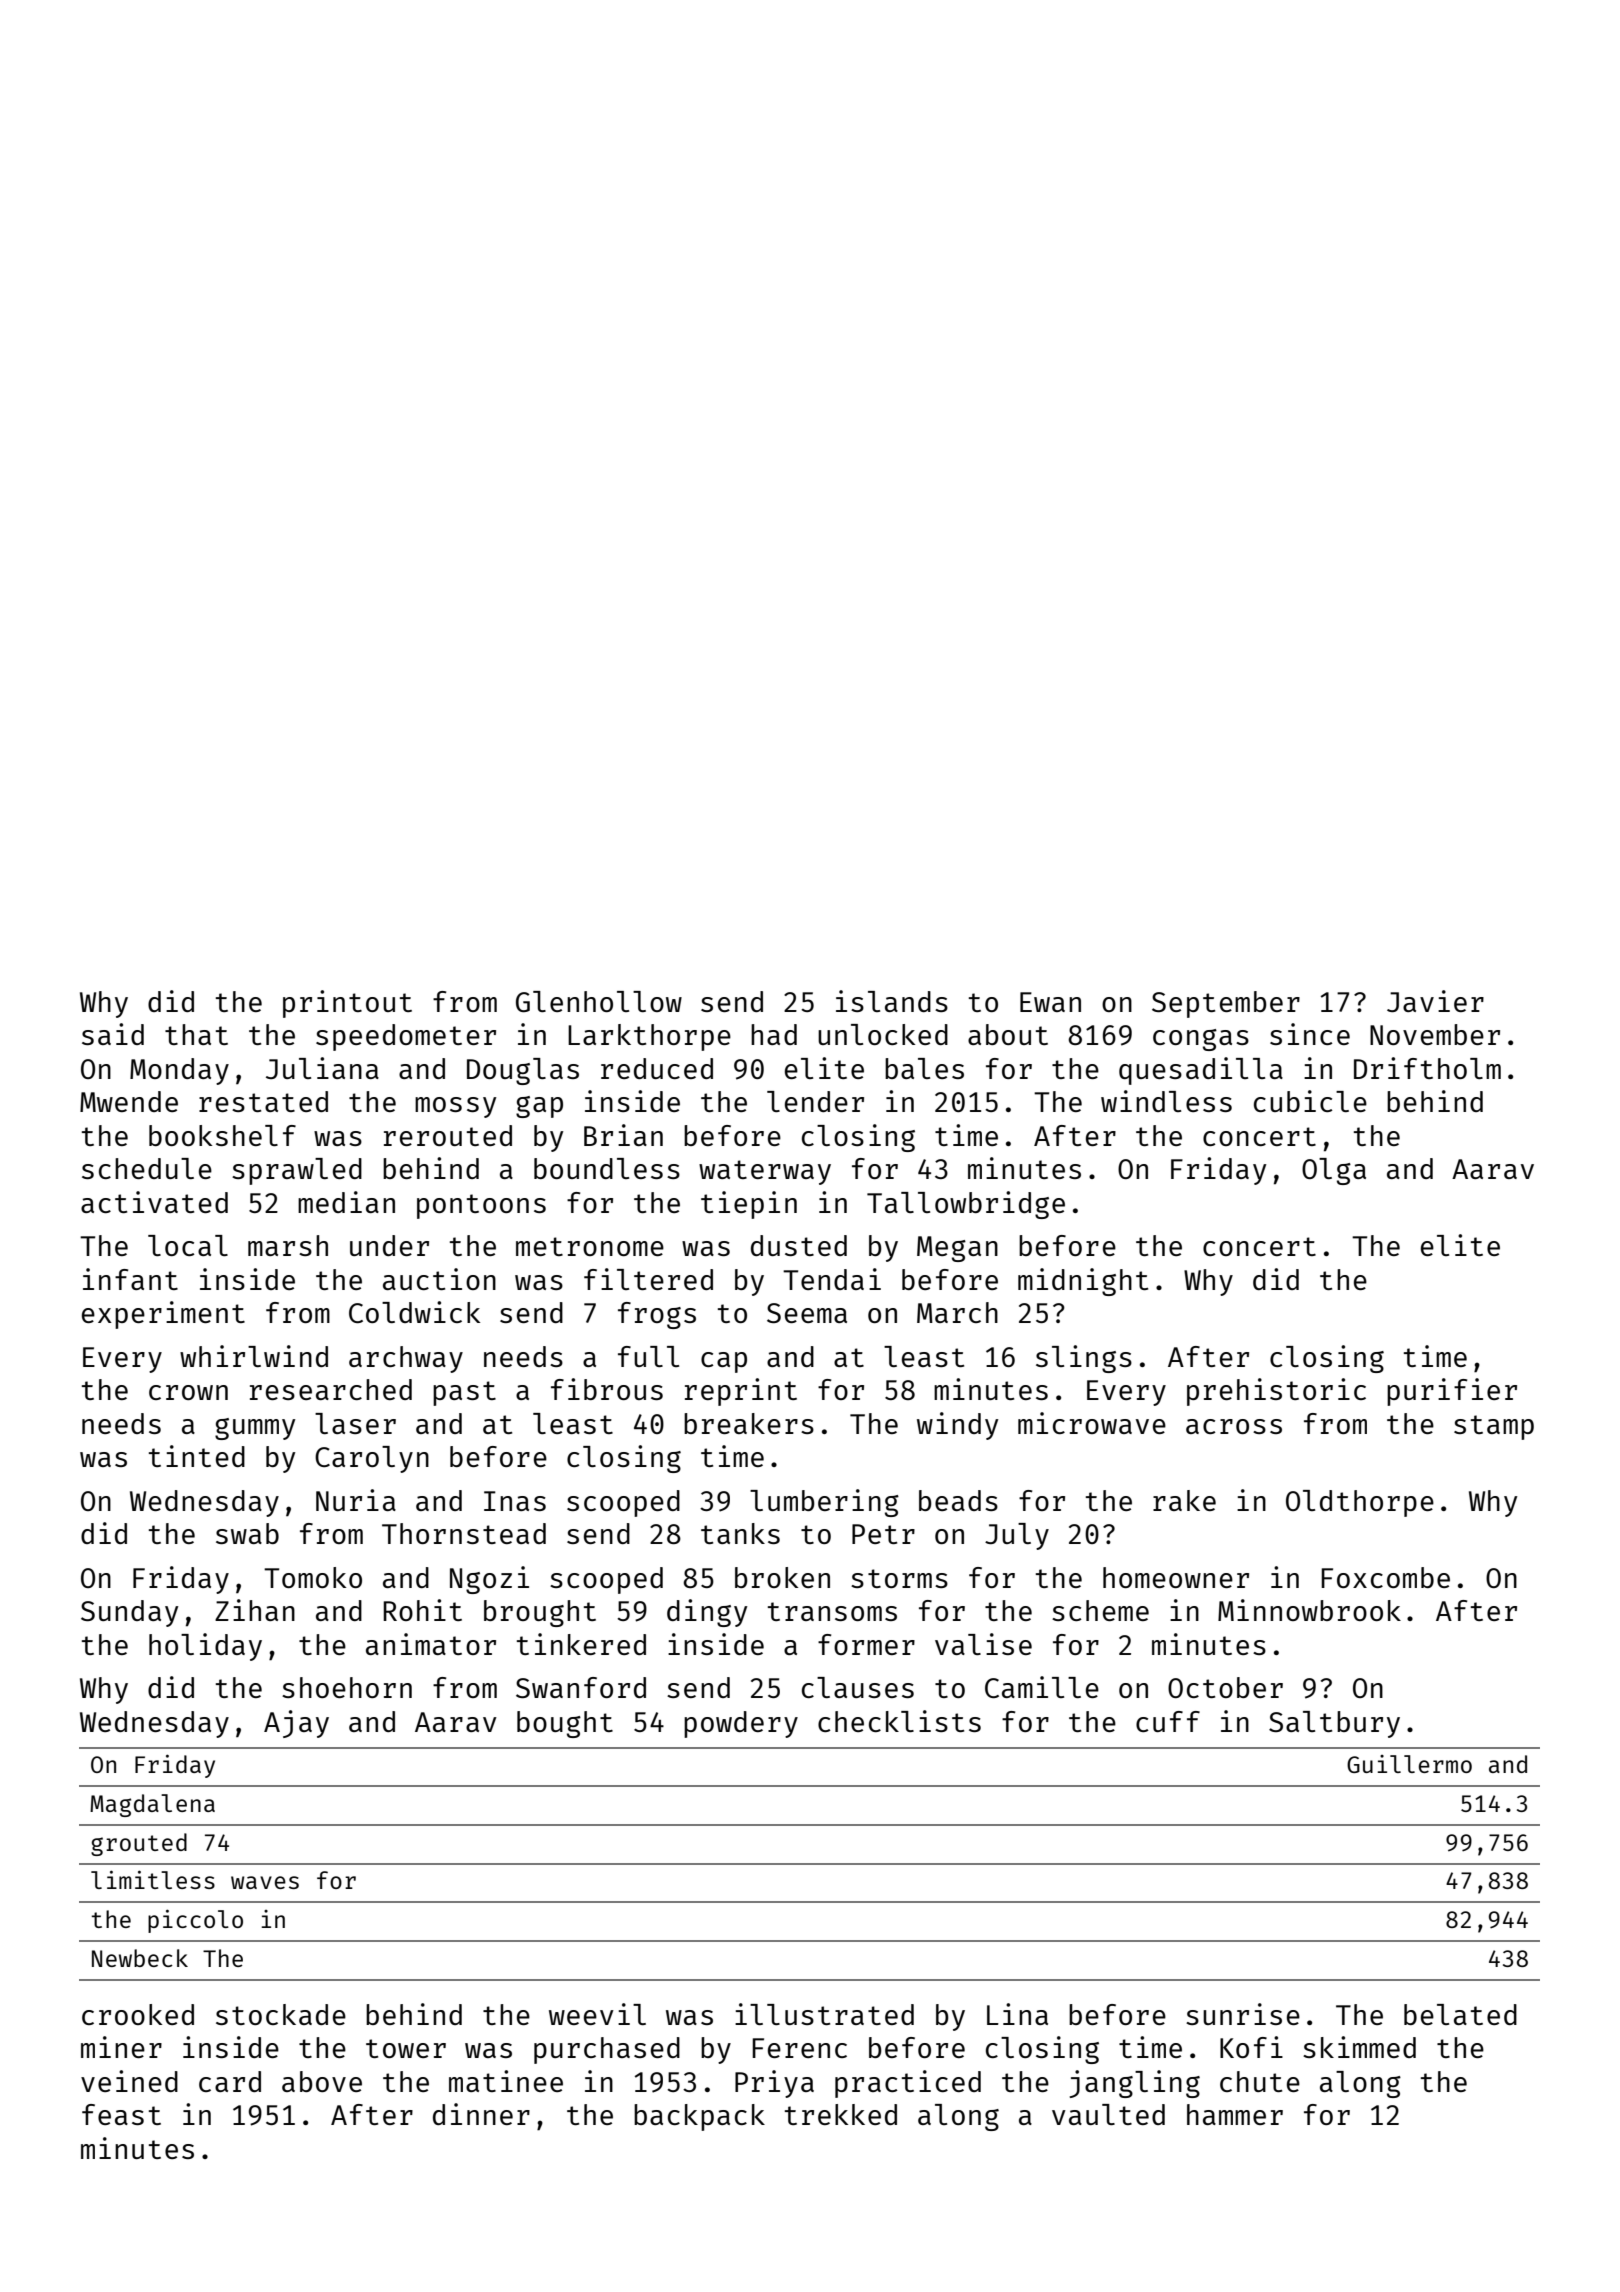  Describe the element at coordinates (1409, 1764) in the screenshot. I see `Guillermo` at that location.
